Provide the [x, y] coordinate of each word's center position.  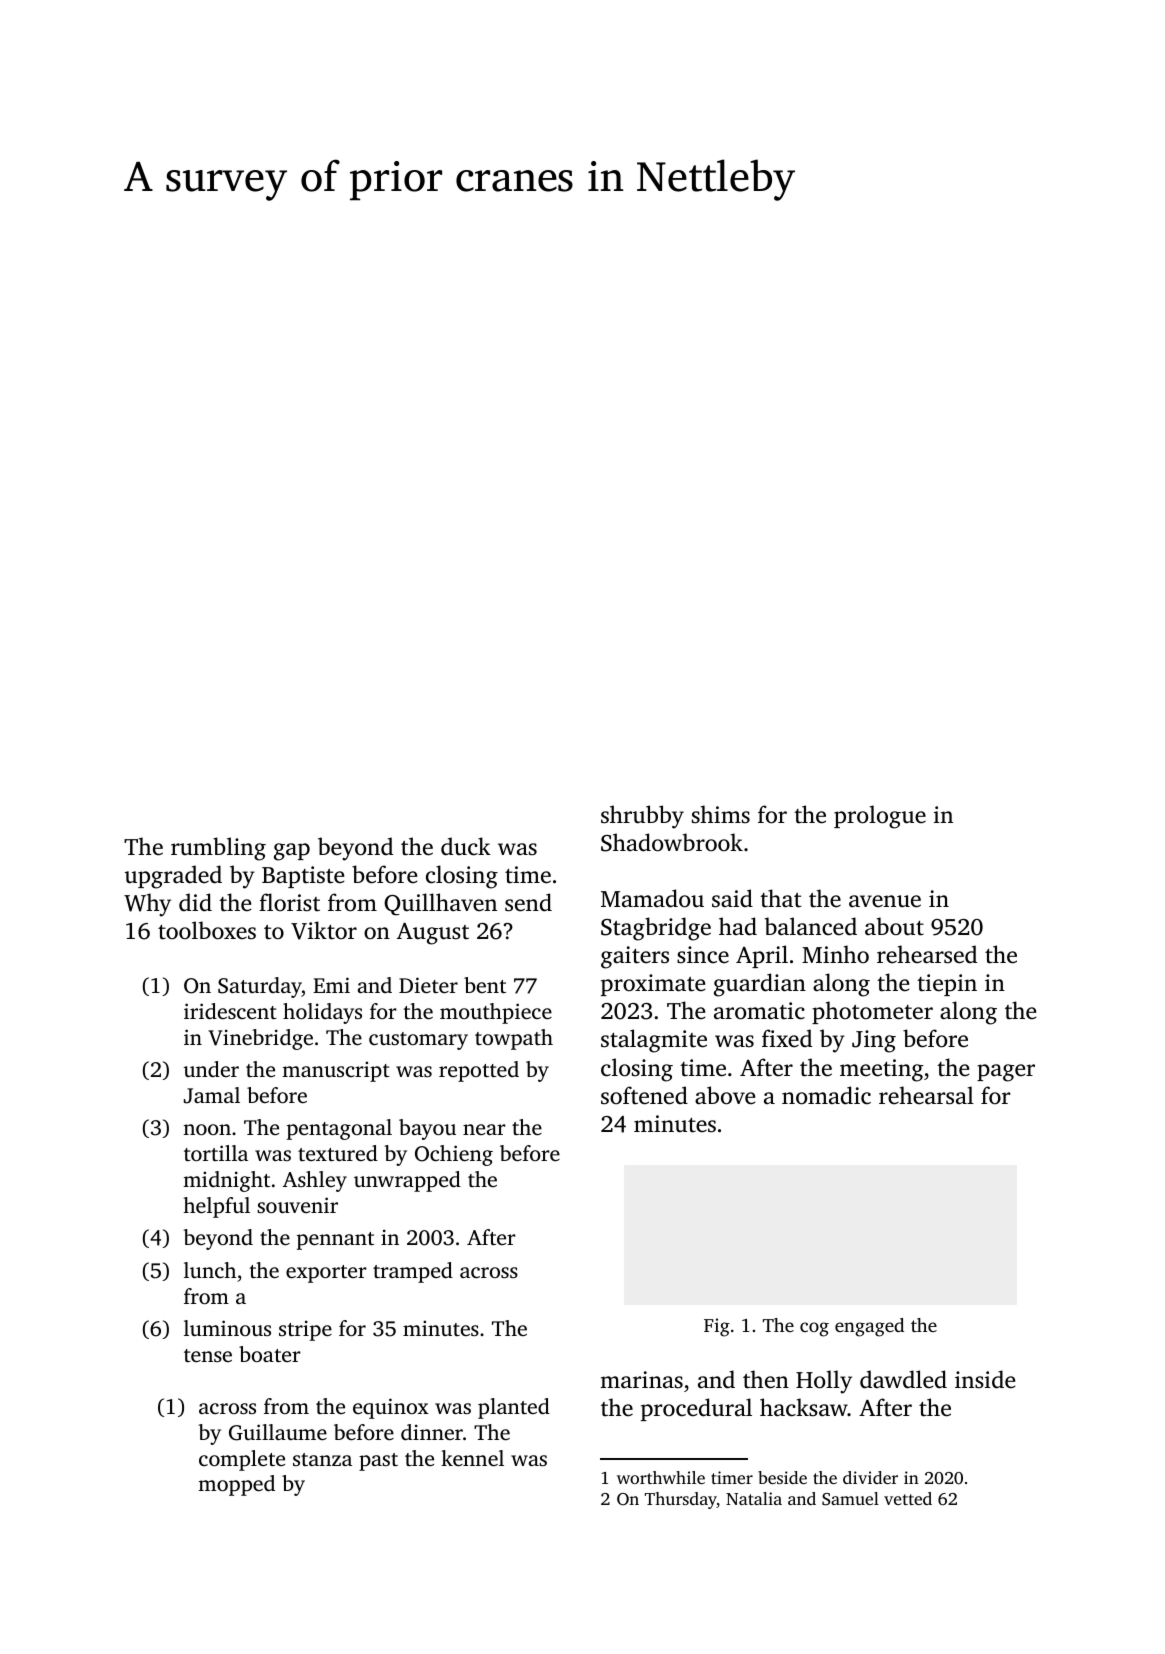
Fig [717, 1327]
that [780, 898]
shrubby [642, 817]
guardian [760, 985]
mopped [236, 1485]
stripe [305, 1330]
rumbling [218, 849]
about [894, 926]
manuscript [336, 1071]
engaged [869, 1327]
